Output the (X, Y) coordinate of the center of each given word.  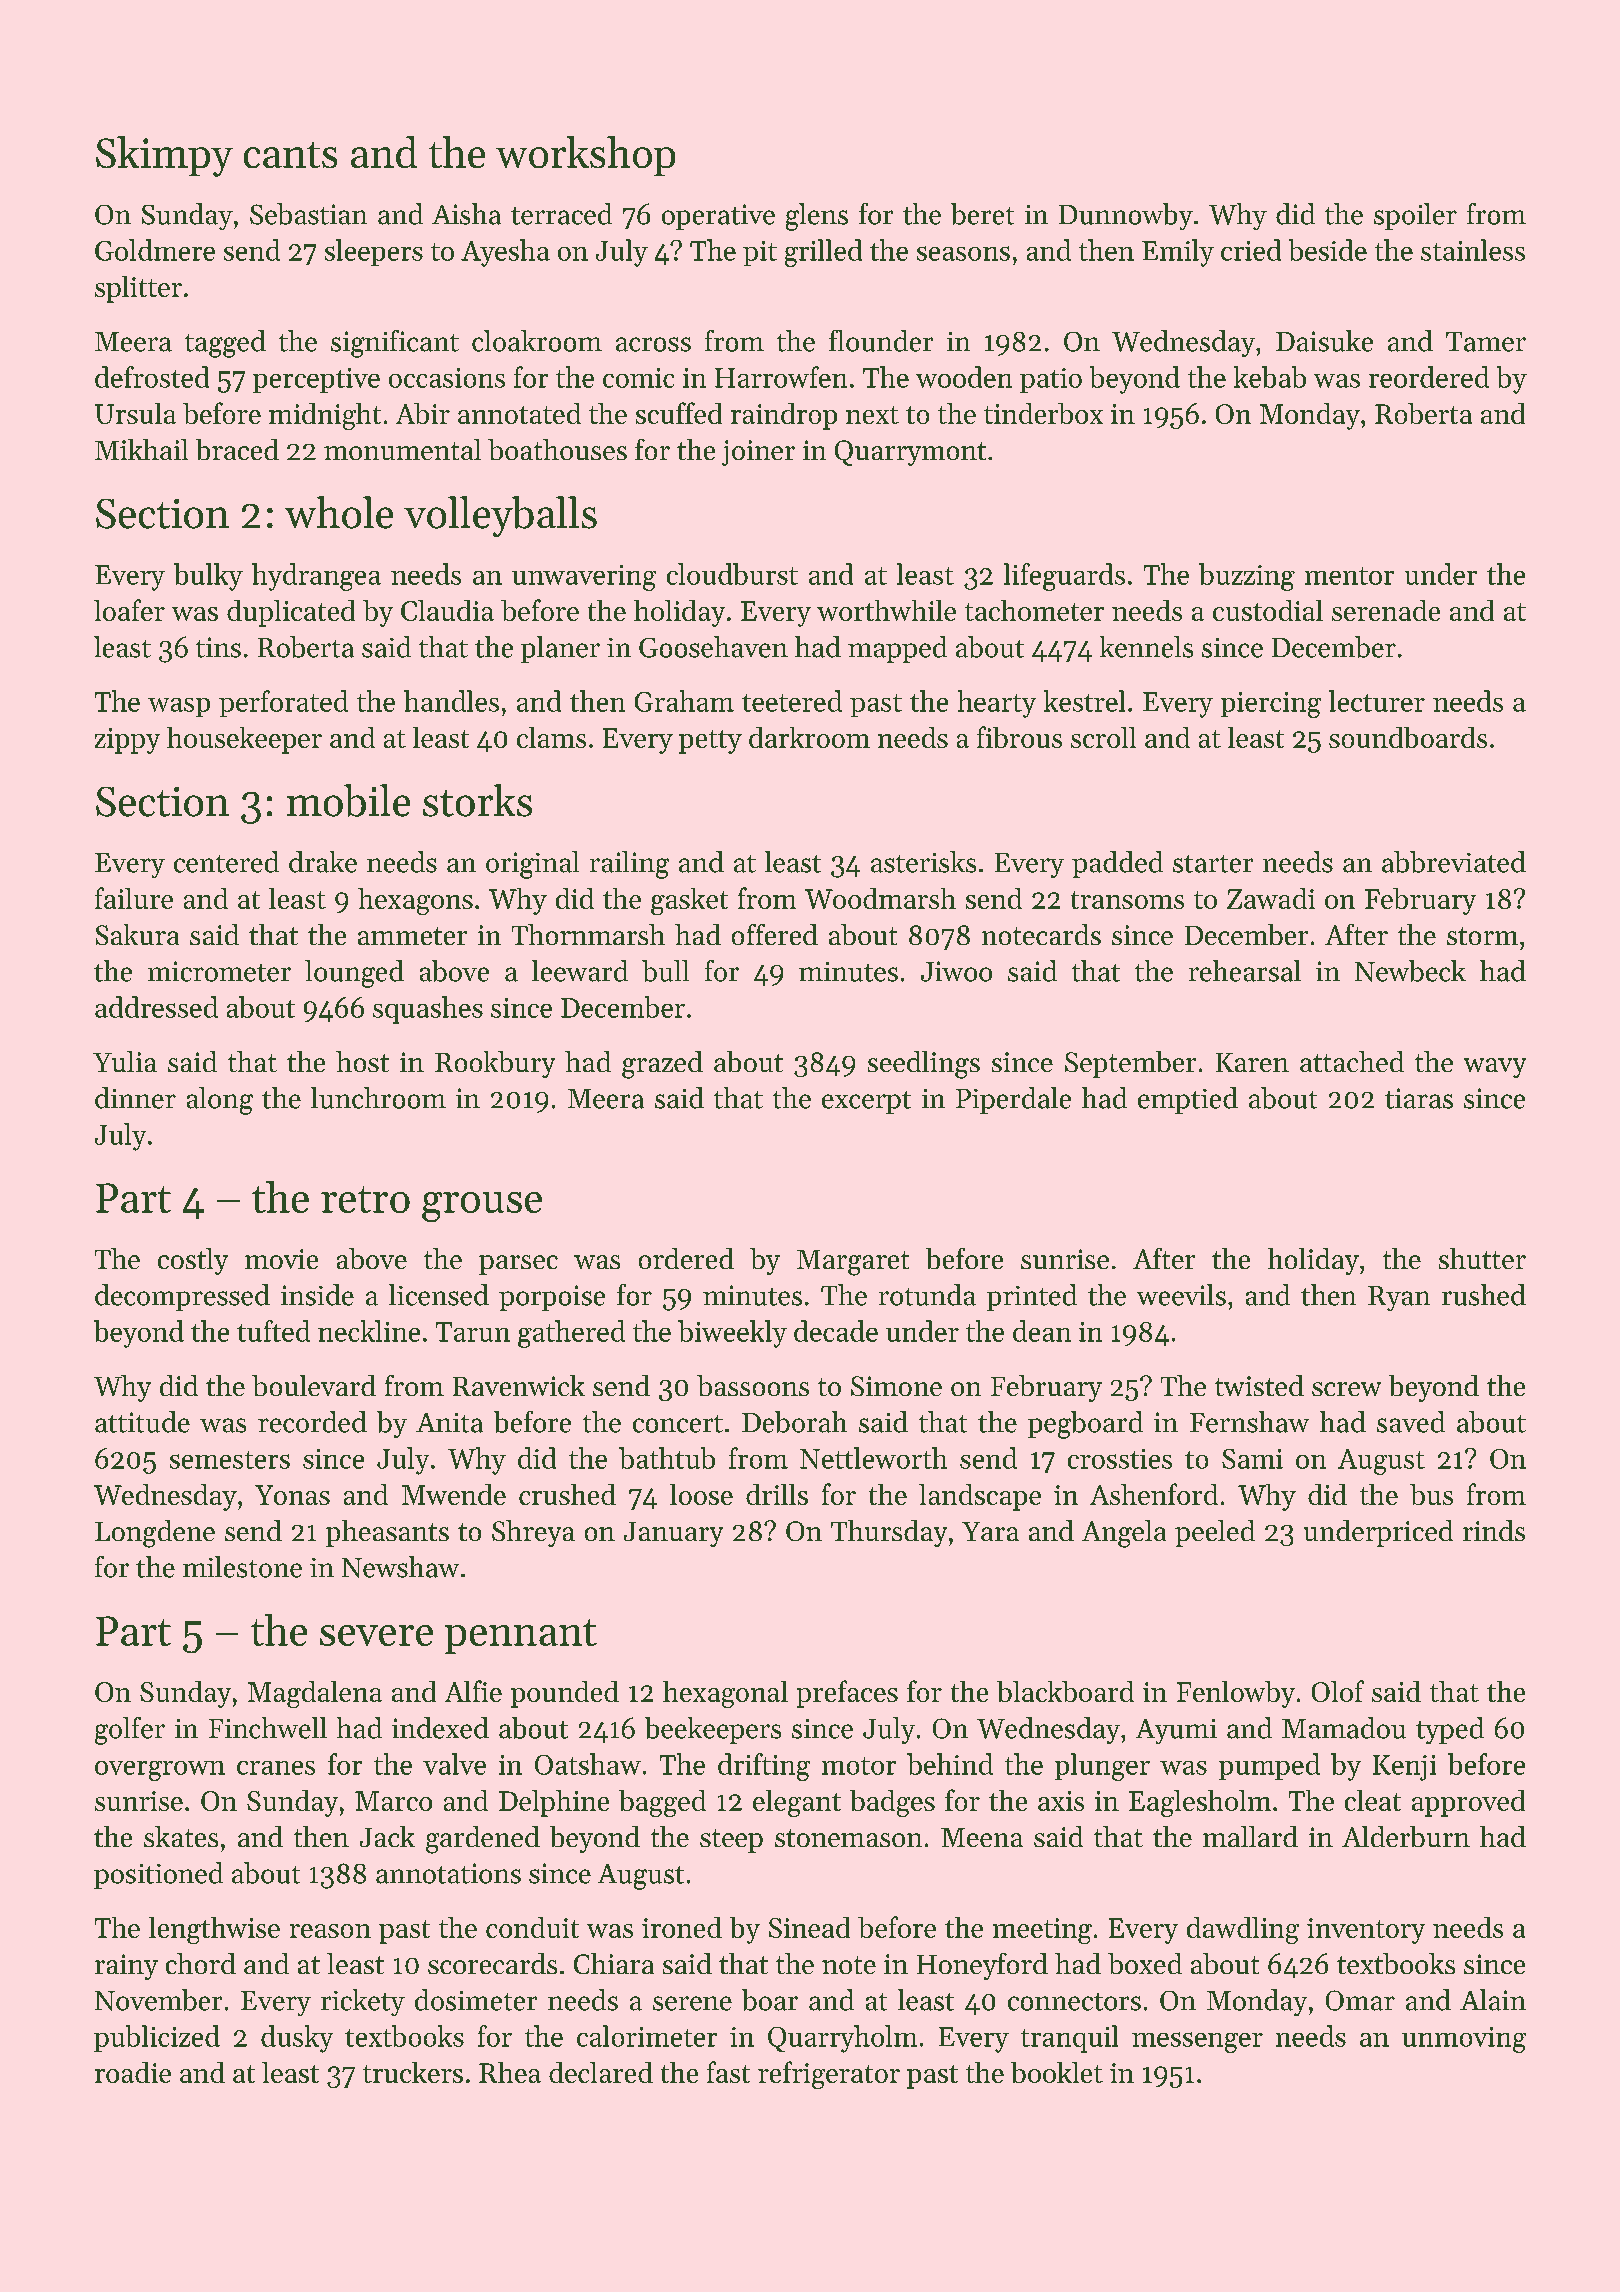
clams (551, 737)
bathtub (667, 1458)
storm (1482, 936)
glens (817, 217)
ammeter (412, 936)
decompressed (182, 1297)
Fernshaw (1249, 1422)
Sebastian (308, 214)
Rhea (510, 2072)
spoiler (1415, 216)
